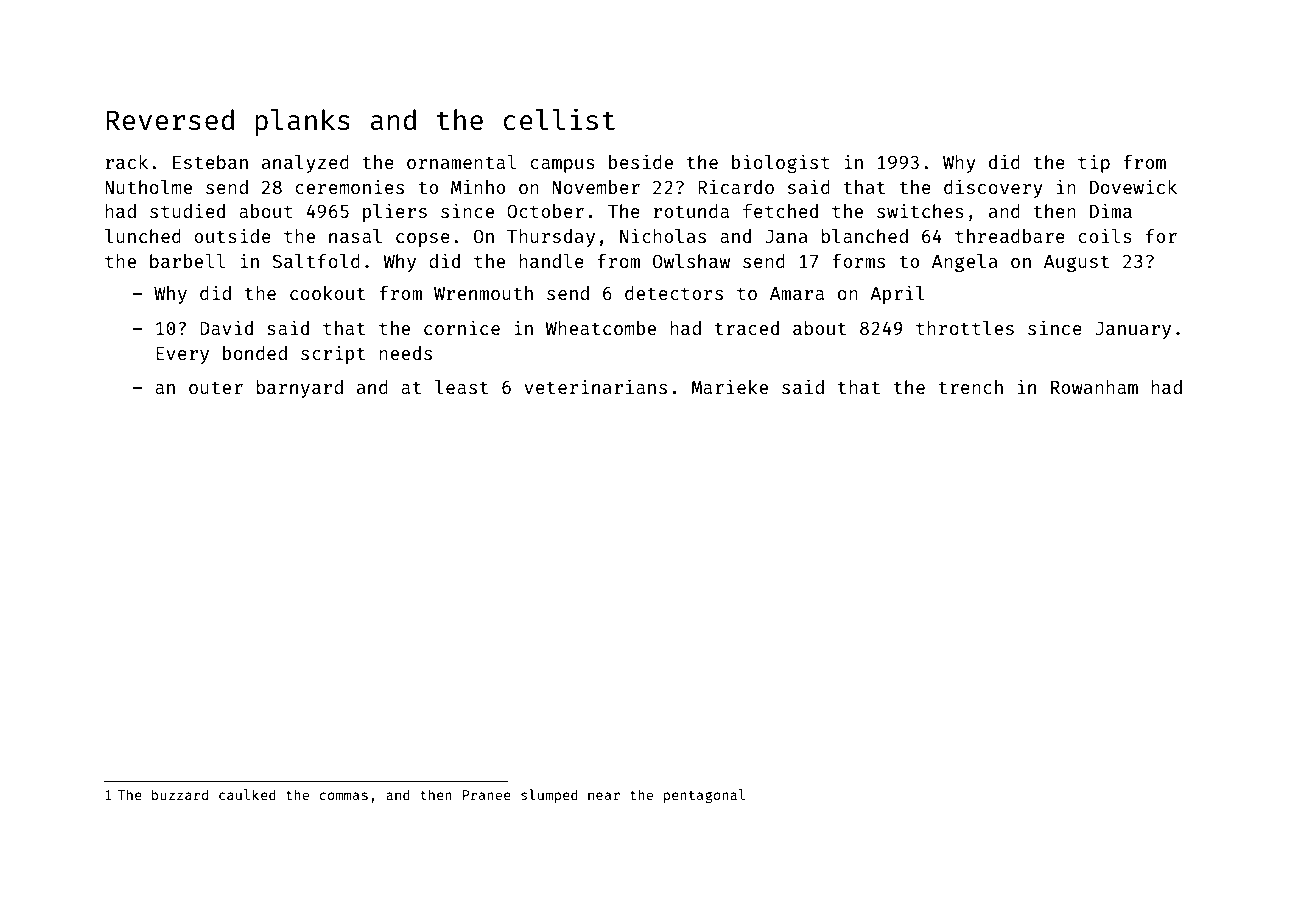 Image resolution: width=1308 pixels, height=924 pixels. Describe the element at coordinates (562, 166) in the screenshot. I see `campus` at that location.
